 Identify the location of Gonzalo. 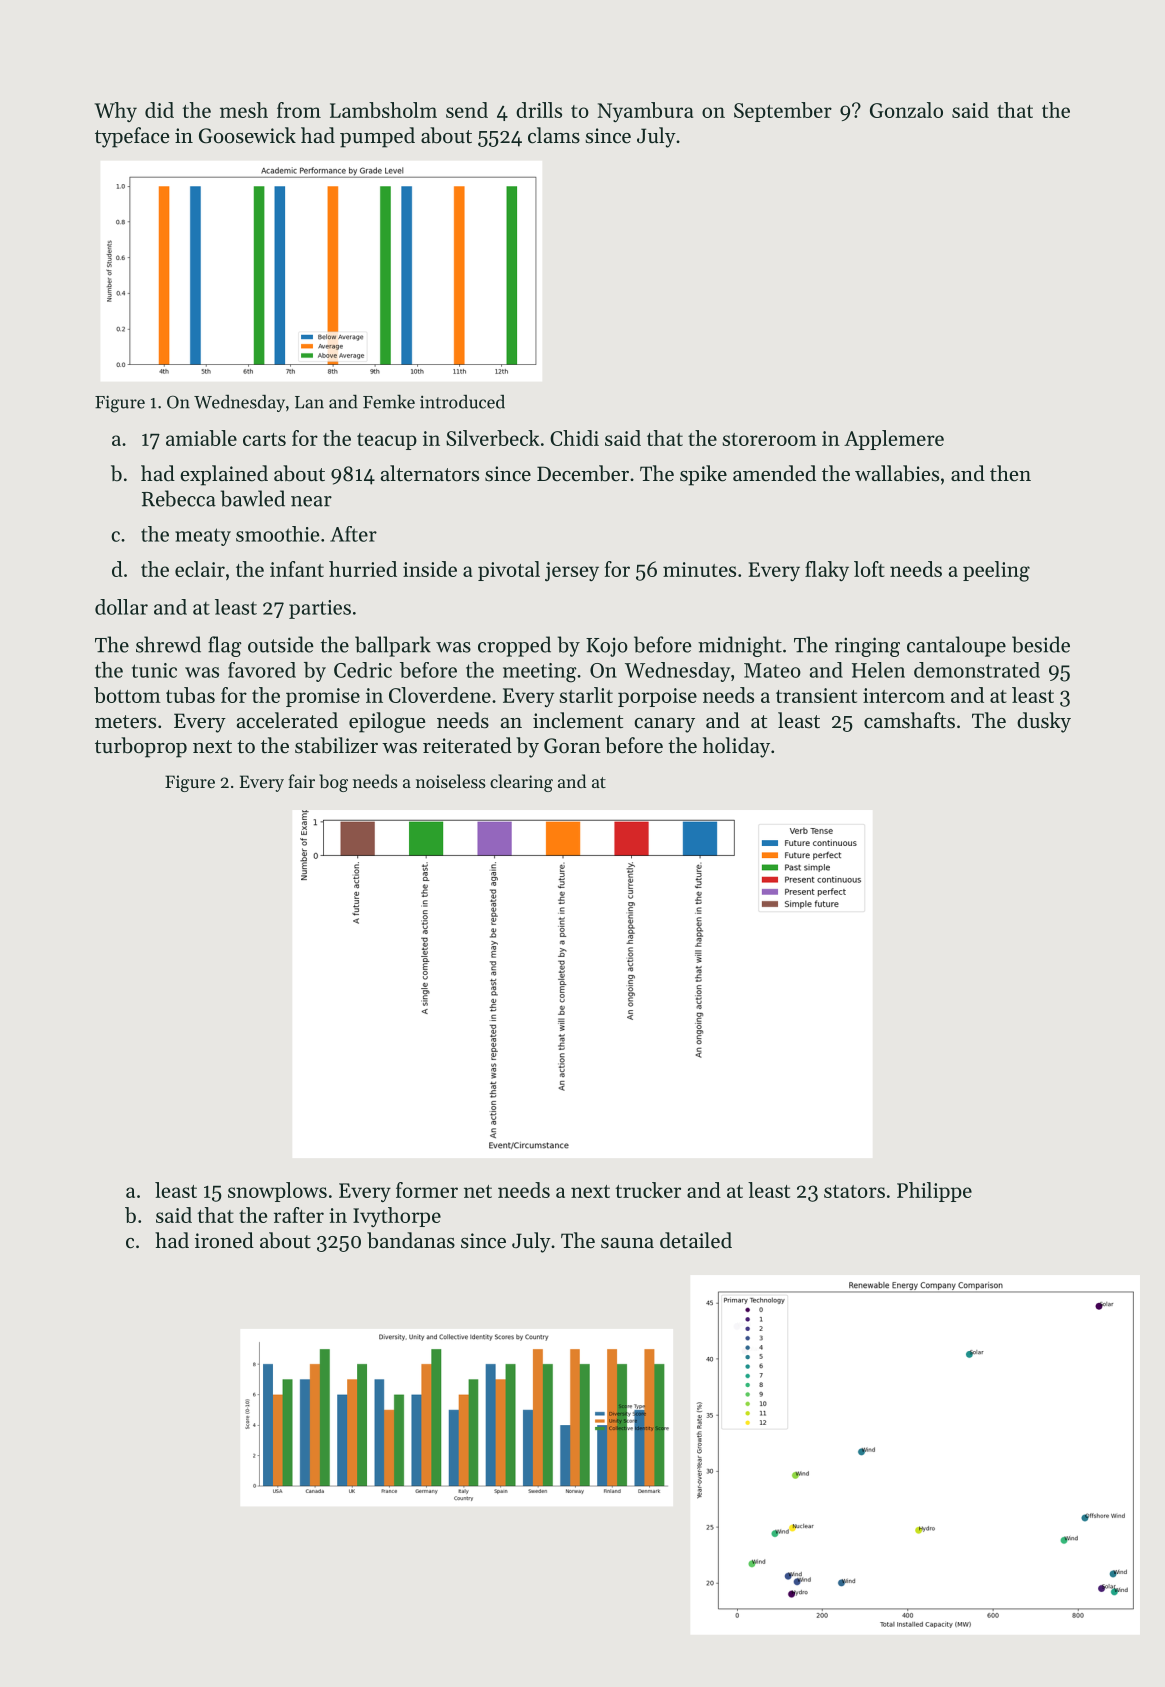
(906, 110).
